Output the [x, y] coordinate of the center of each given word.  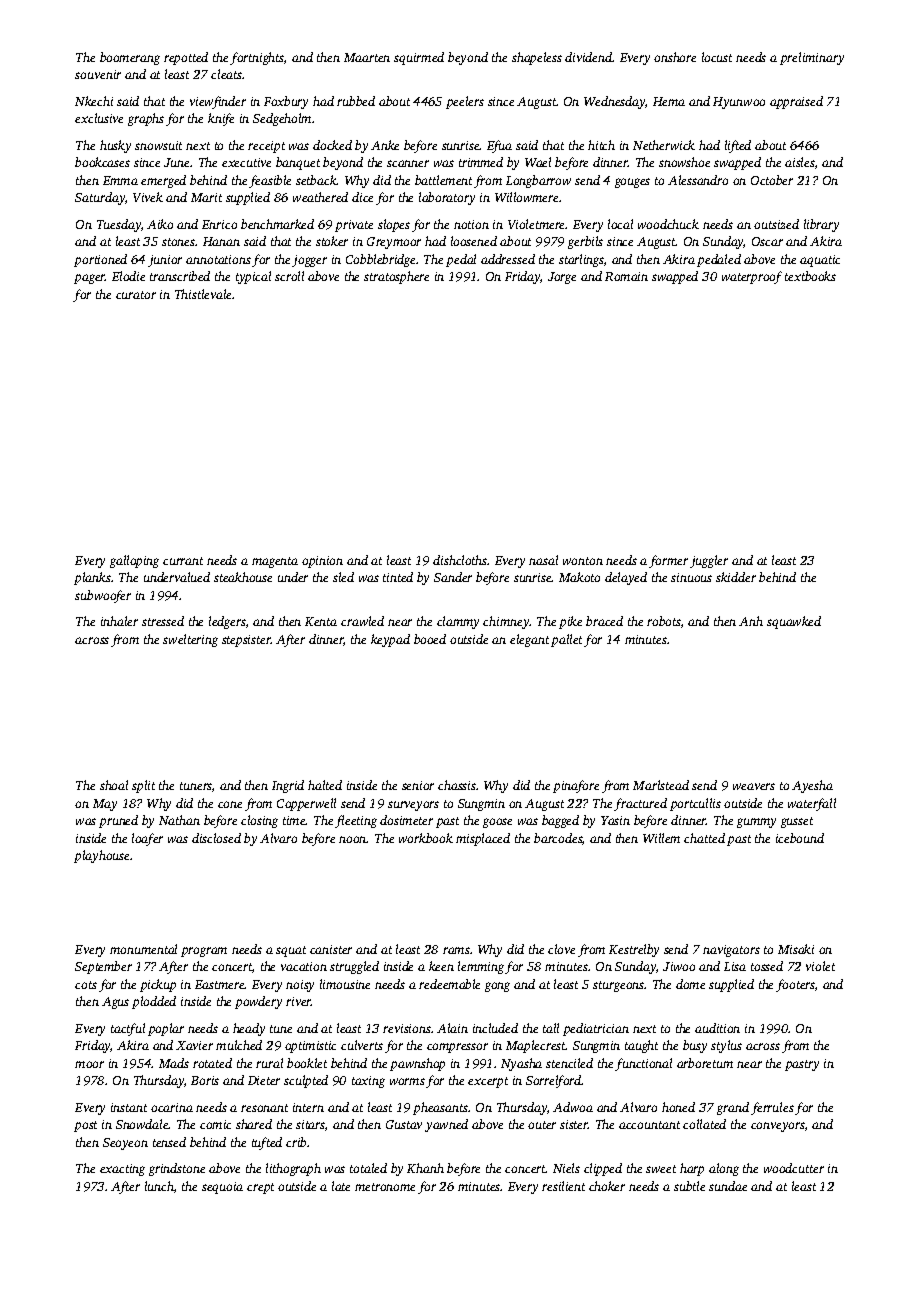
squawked [794, 622]
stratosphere [396, 277]
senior [418, 785]
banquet [298, 163]
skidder [736, 577]
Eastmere [220, 984]
